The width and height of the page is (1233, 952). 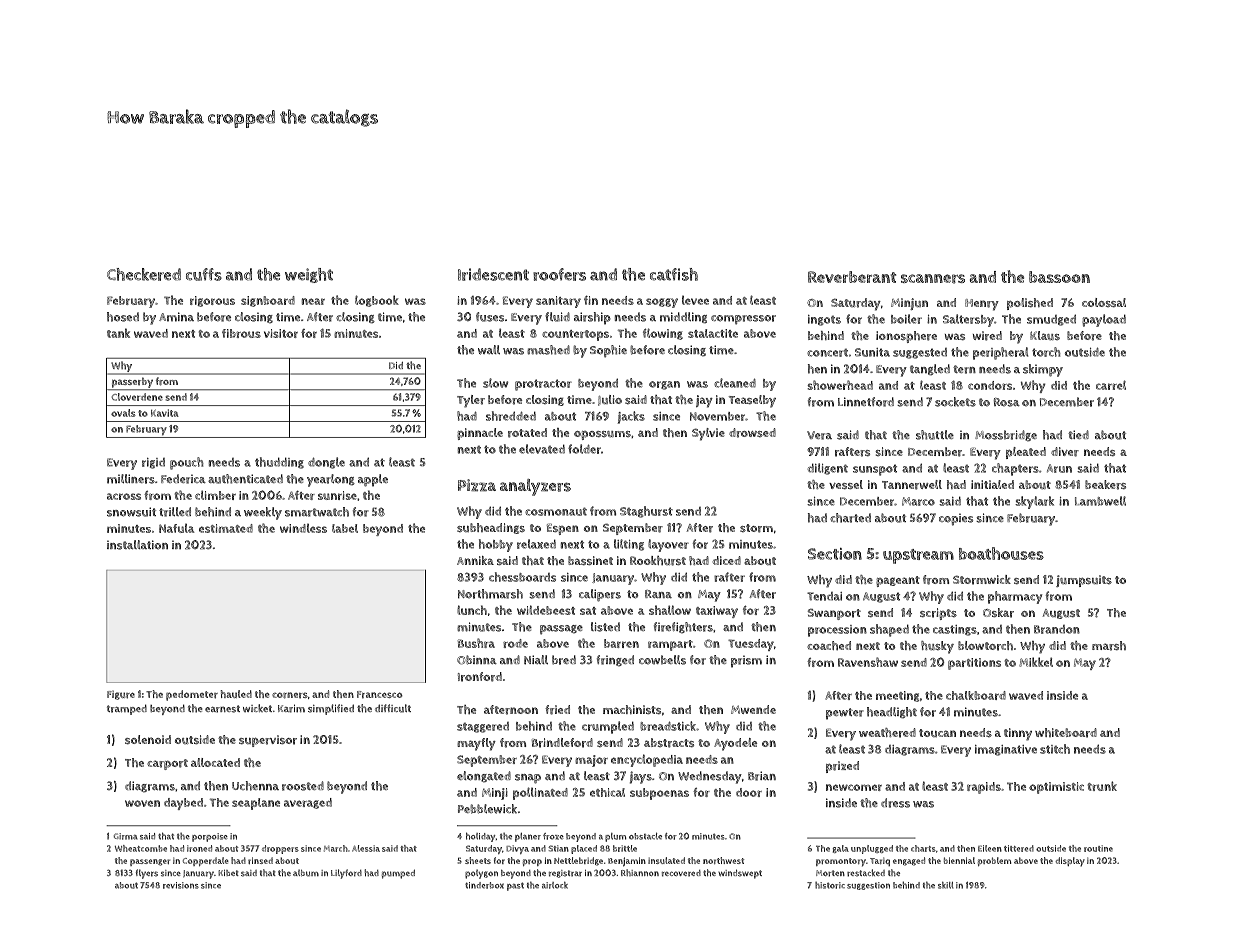 I want to click on revisions, so click(x=181, y=885).
